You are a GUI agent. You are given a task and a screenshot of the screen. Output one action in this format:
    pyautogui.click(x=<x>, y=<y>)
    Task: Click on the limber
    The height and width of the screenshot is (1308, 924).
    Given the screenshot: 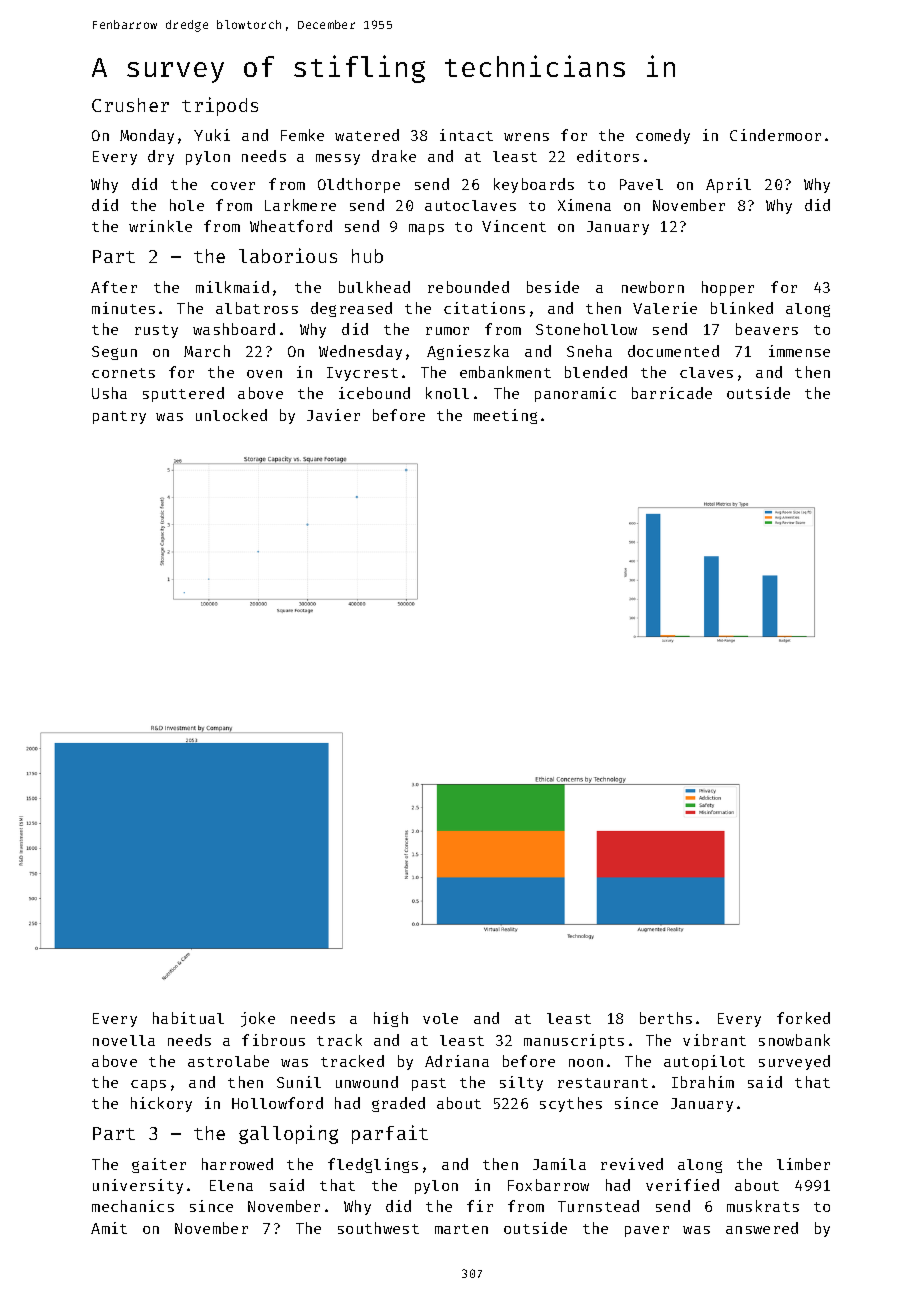 What is the action you would take?
    pyautogui.click(x=803, y=1164)
